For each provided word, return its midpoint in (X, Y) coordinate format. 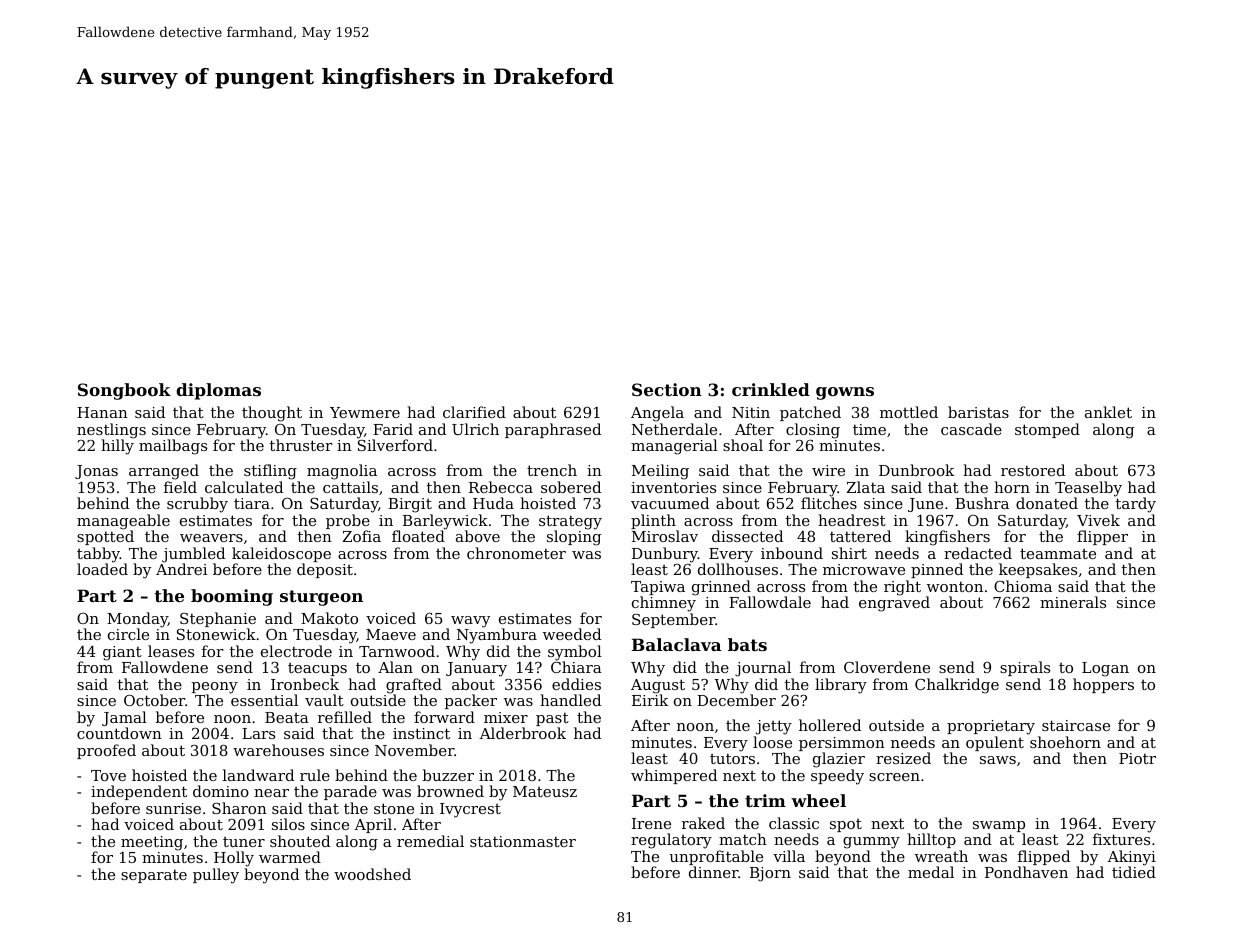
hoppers (1103, 685)
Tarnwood (397, 651)
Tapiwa (658, 588)
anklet (1108, 412)
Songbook (124, 391)
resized (903, 758)
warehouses (278, 750)
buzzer (448, 775)
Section (667, 389)
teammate (1058, 553)
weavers (211, 538)
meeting (152, 843)
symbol (575, 653)
